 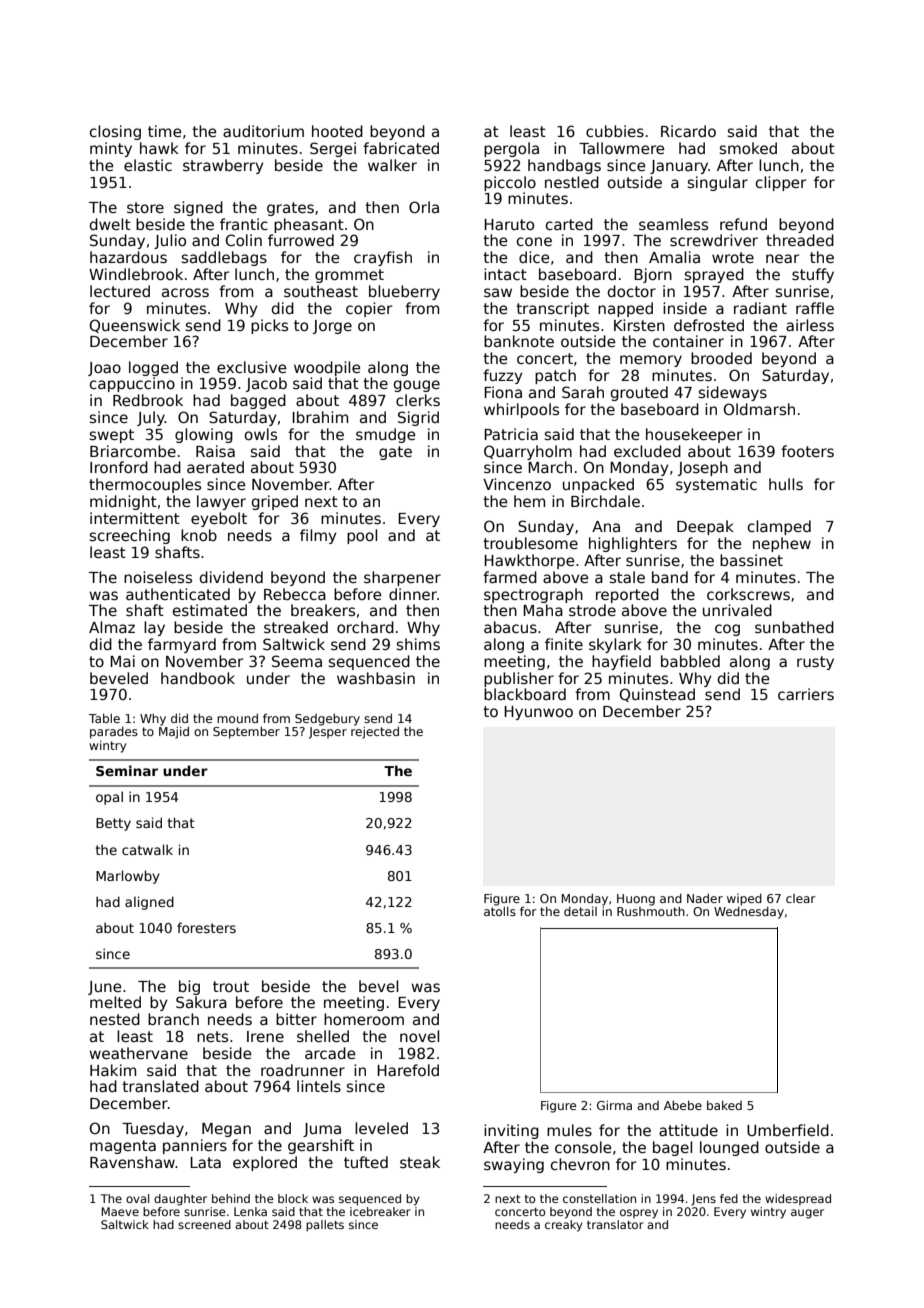 I want to click on griped, so click(x=274, y=502).
